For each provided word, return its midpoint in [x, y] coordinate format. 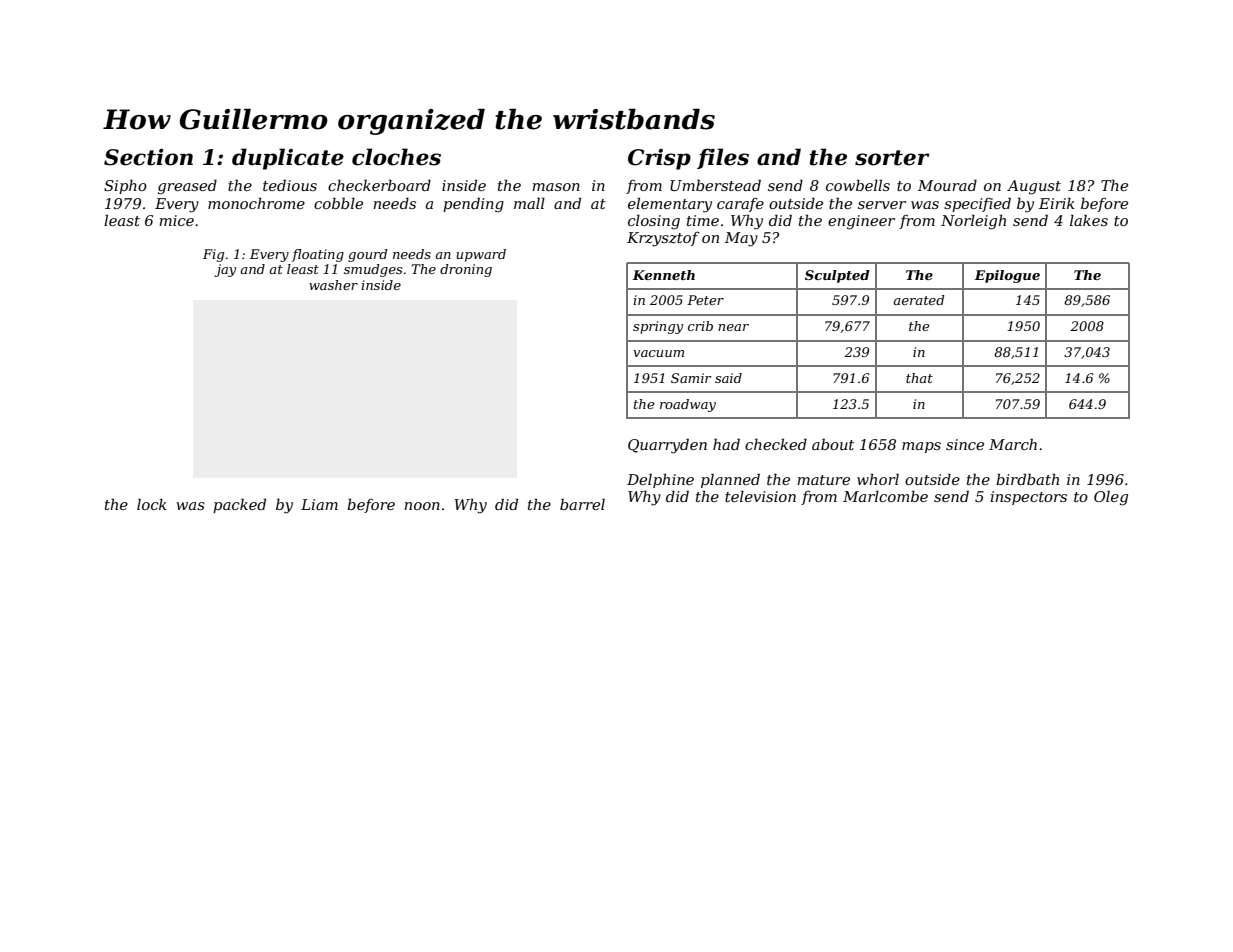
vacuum [658, 353]
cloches [396, 157]
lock [152, 504]
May [741, 239]
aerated [918, 300]
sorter [892, 158]
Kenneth [664, 275]
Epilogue [1007, 276]
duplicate [288, 159]
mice [176, 220]
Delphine [660, 480]
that [919, 378]
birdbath [1027, 479]
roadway [688, 405]
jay [225, 270]
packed [239, 505]
